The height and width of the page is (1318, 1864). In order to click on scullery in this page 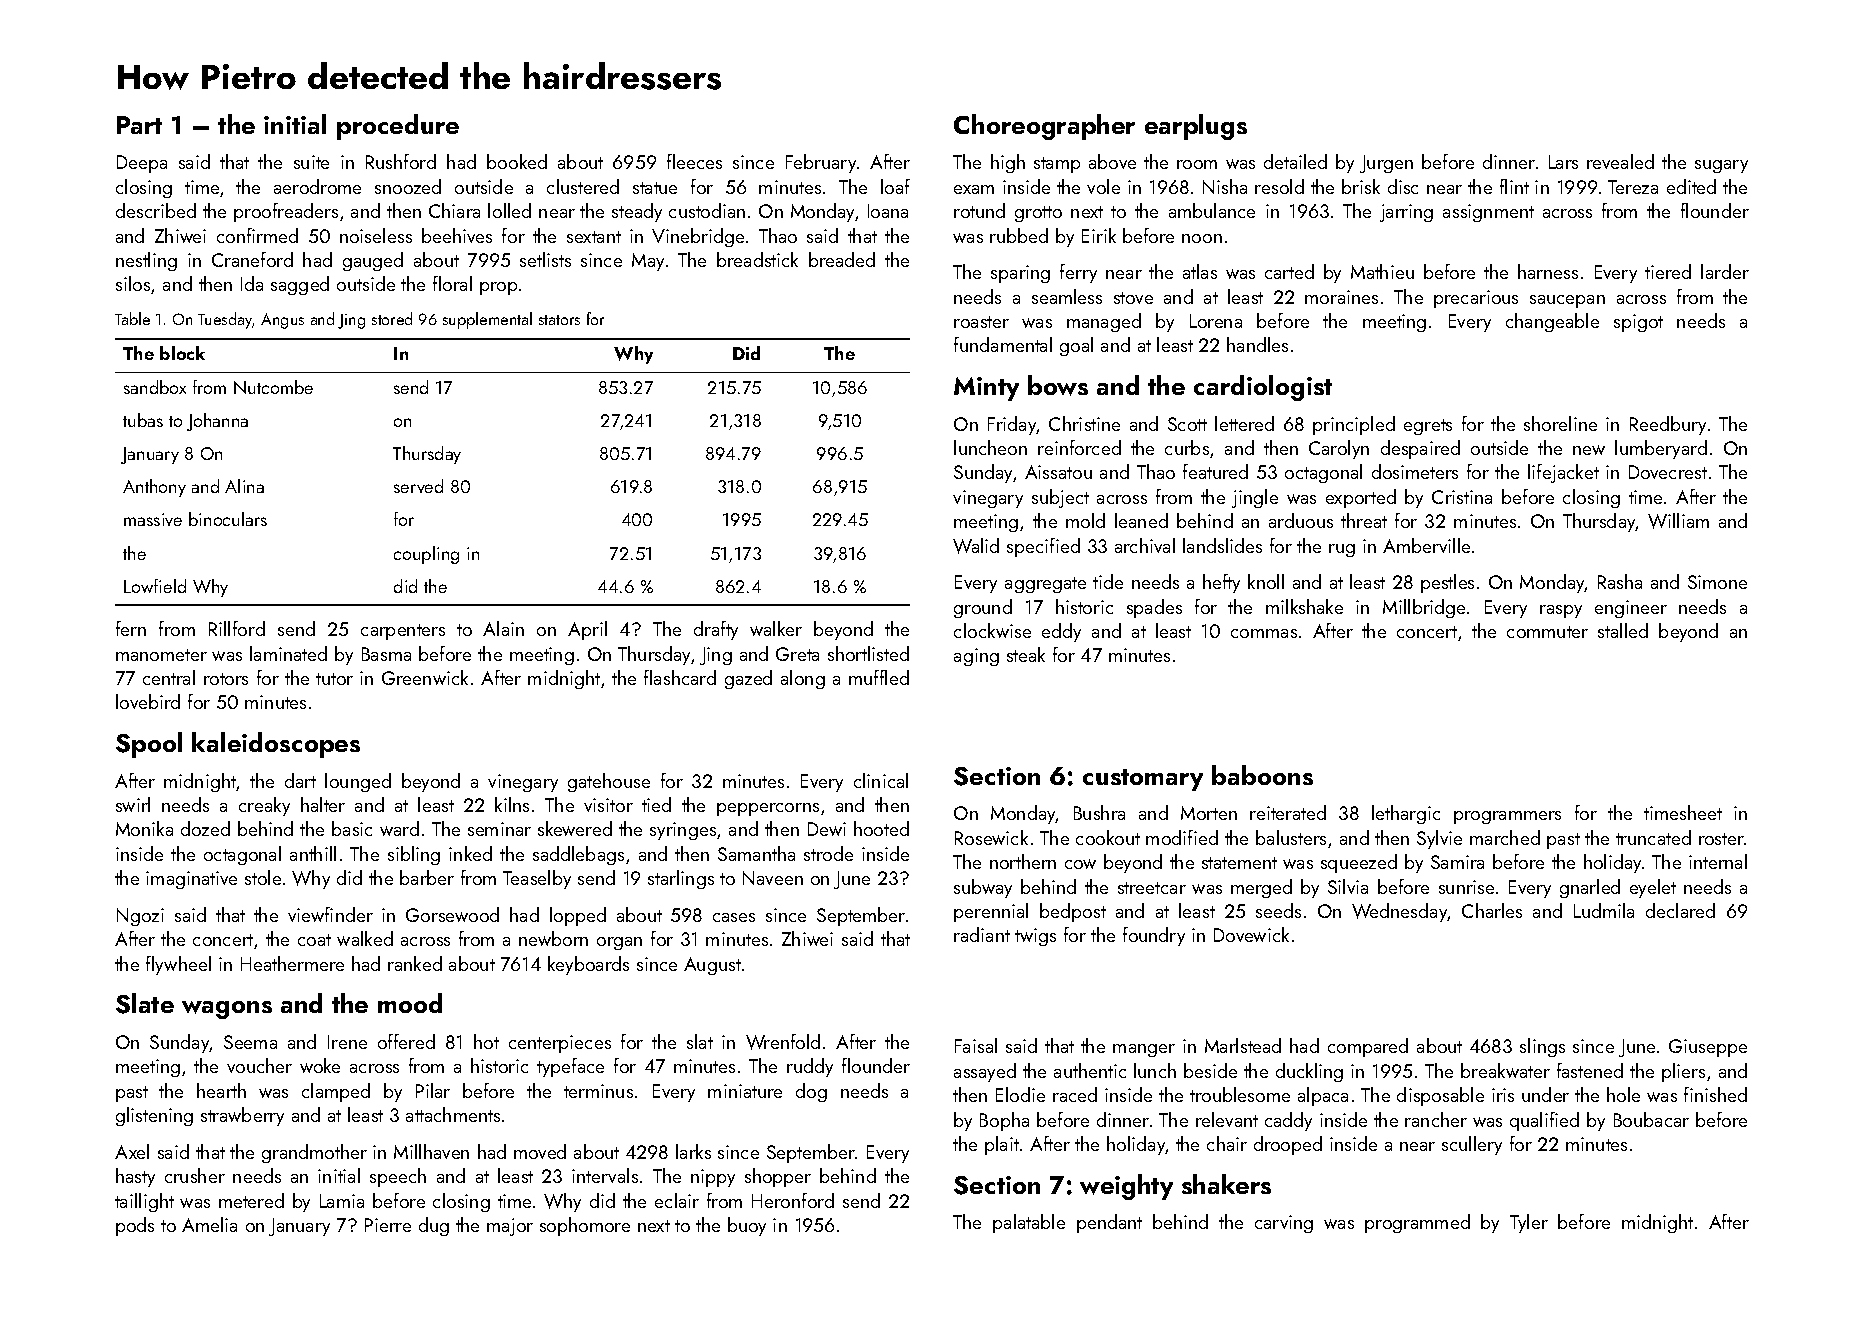, I will do `click(1472, 1145)`.
